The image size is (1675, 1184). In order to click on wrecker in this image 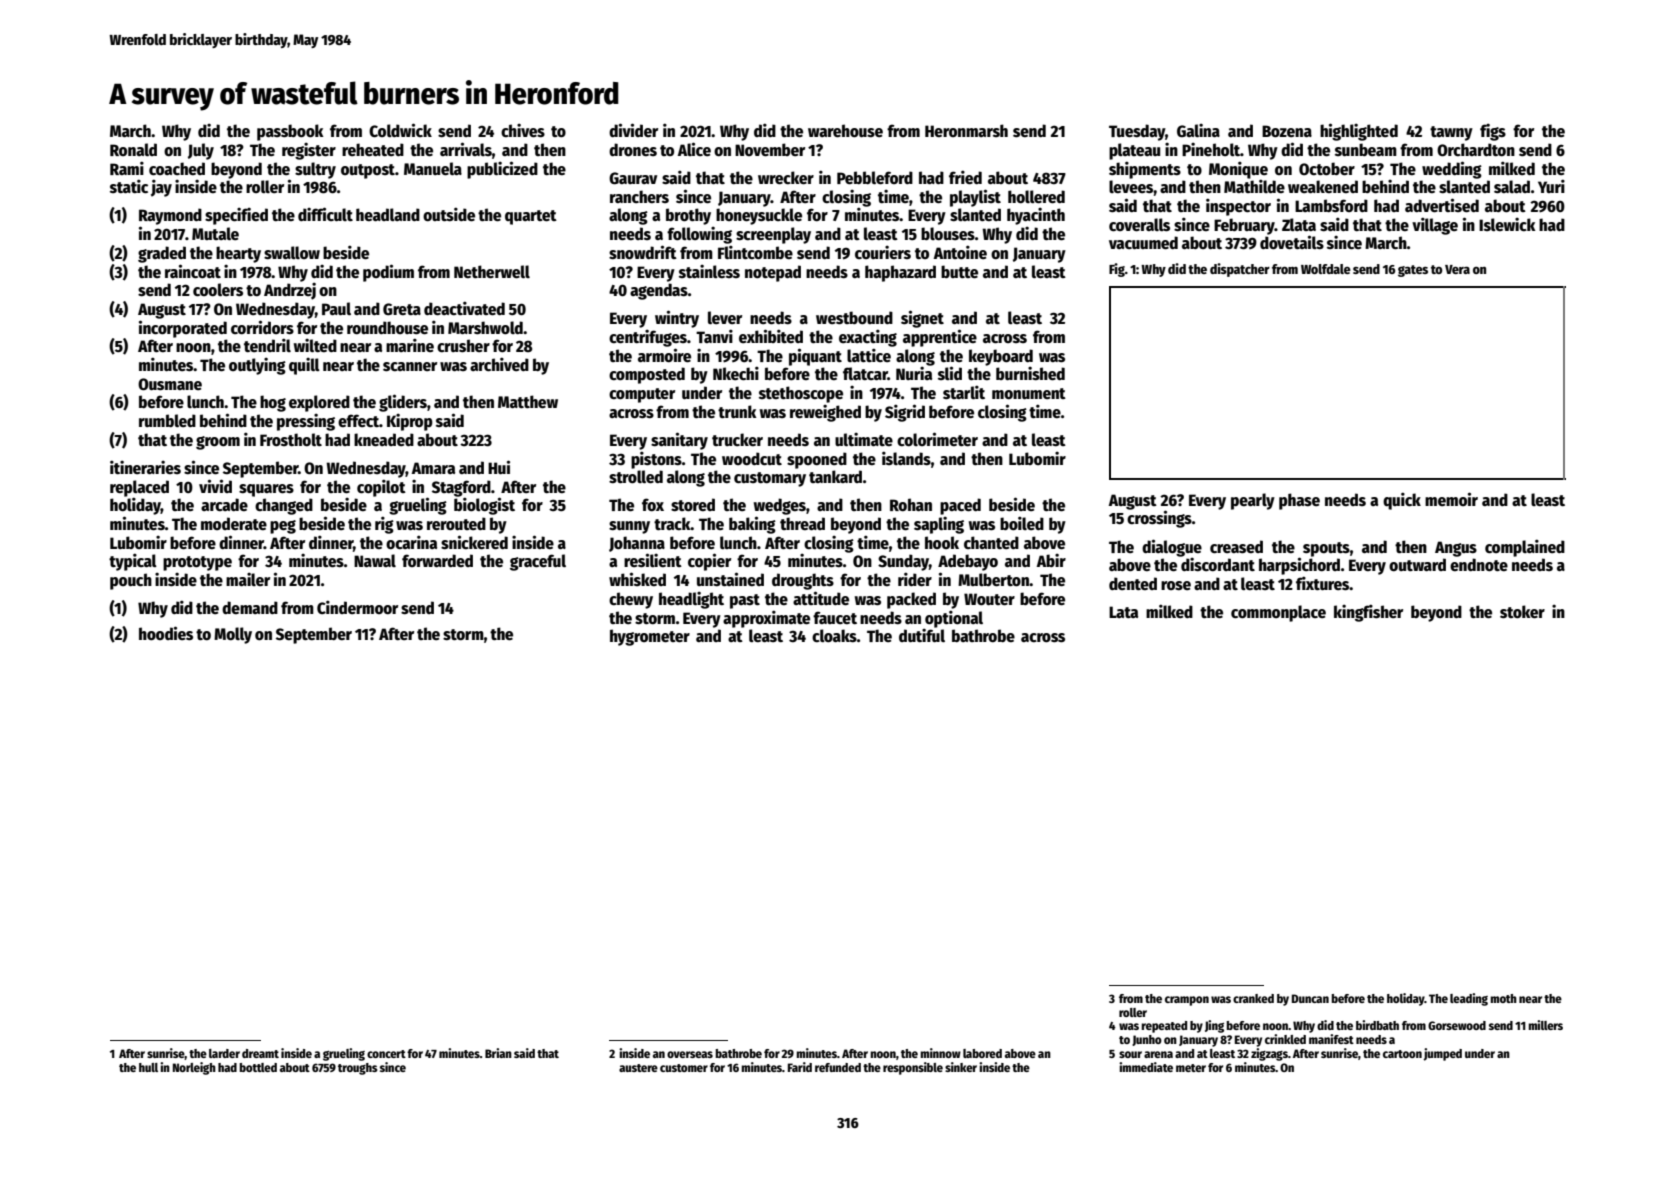, I will do `click(786, 178)`.
